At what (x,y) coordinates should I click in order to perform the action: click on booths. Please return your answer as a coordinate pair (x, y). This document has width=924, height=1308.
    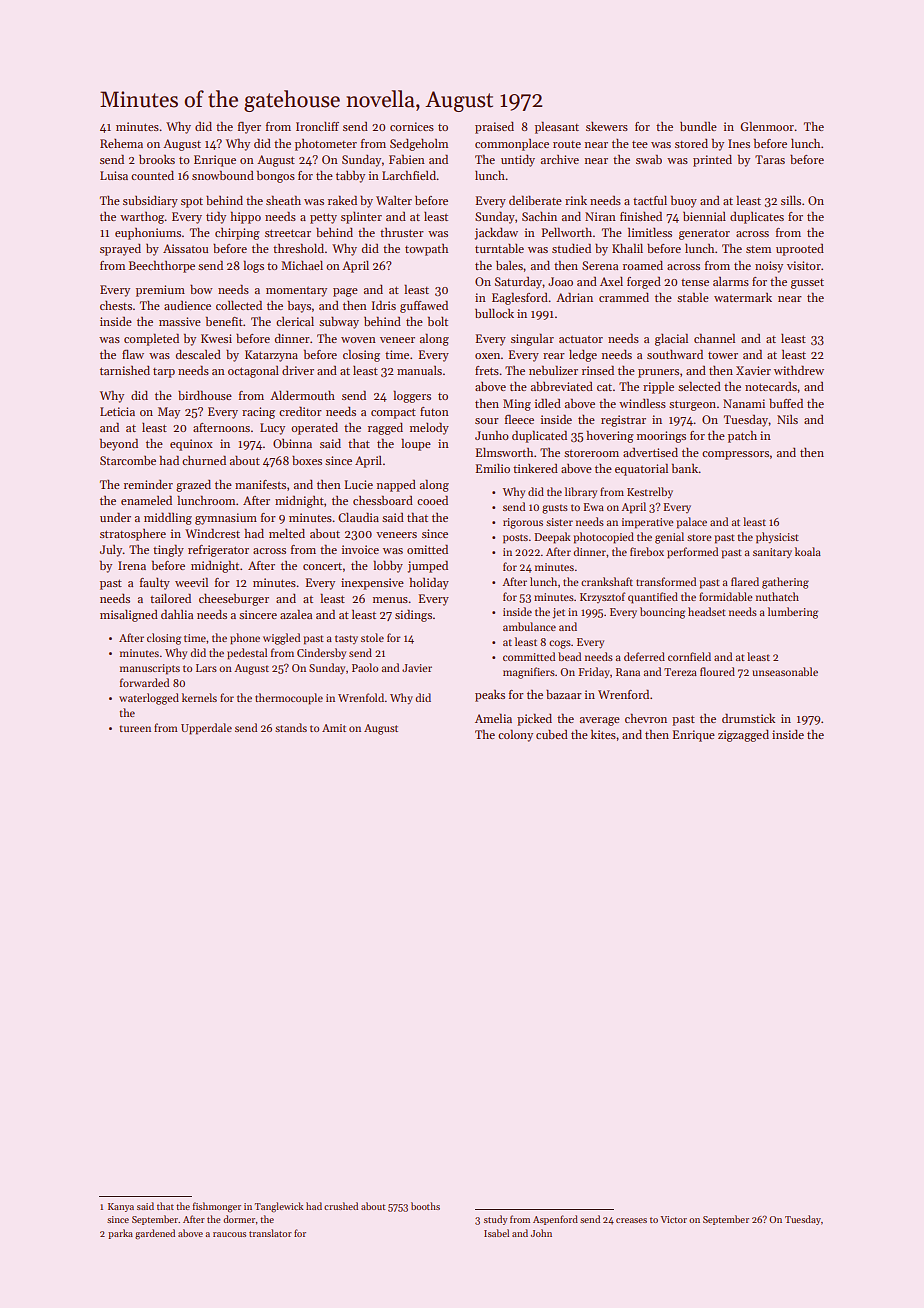
    Looking at the image, I should click on (425, 1206).
